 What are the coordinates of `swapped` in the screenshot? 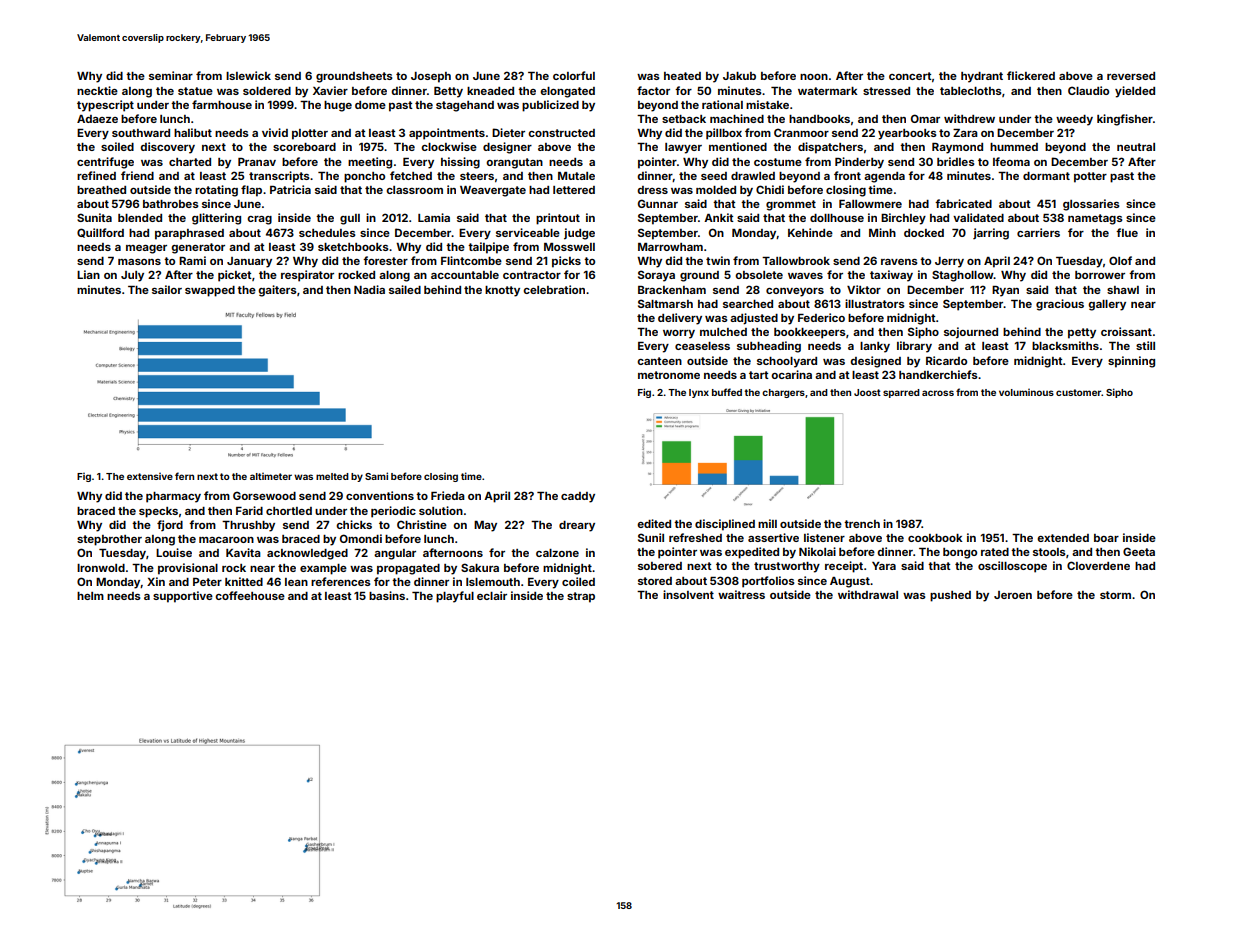 It's located at (210, 291).
